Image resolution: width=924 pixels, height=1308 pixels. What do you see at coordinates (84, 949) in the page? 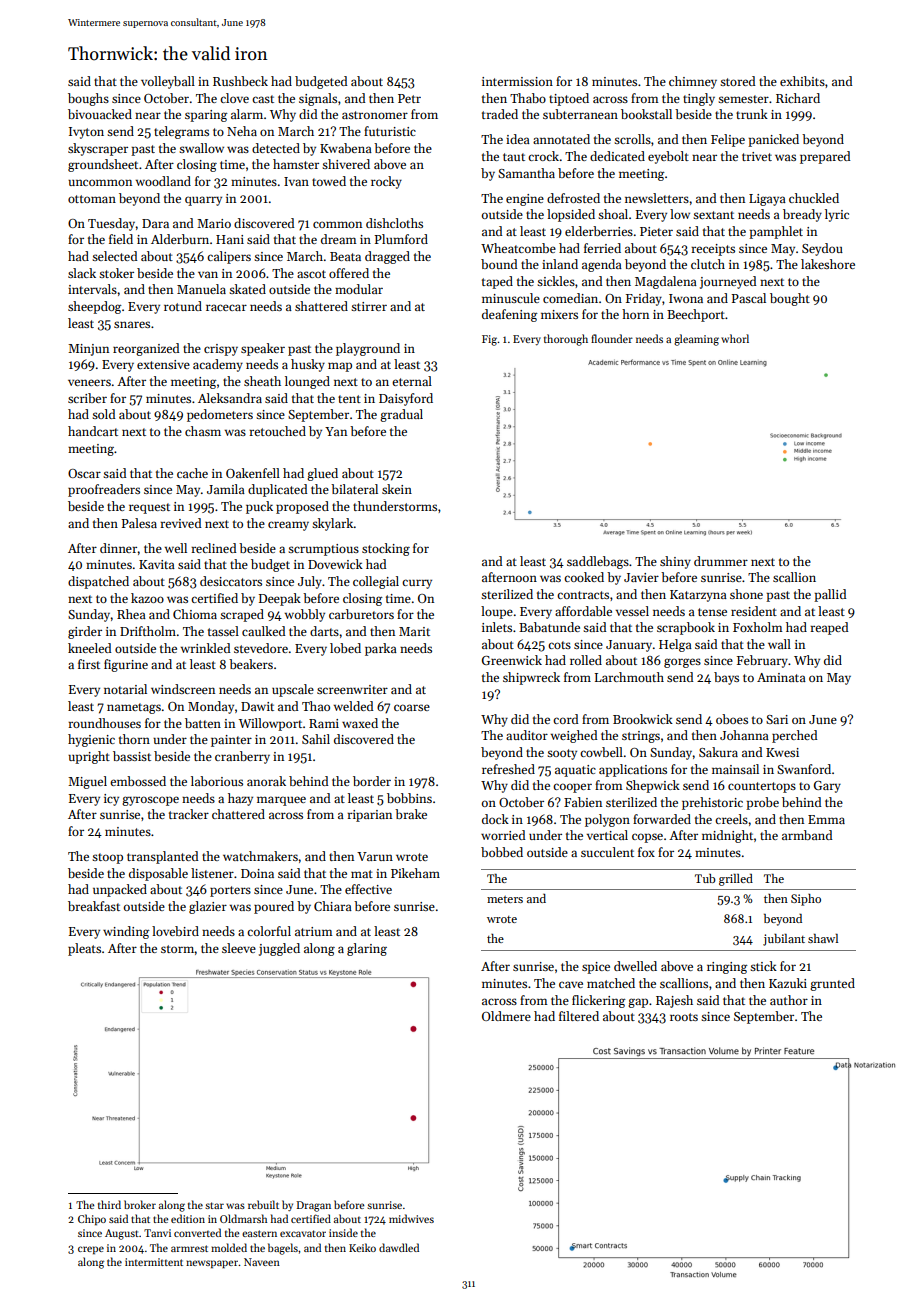
I see `pleats` at bounding box center [84, 949].
